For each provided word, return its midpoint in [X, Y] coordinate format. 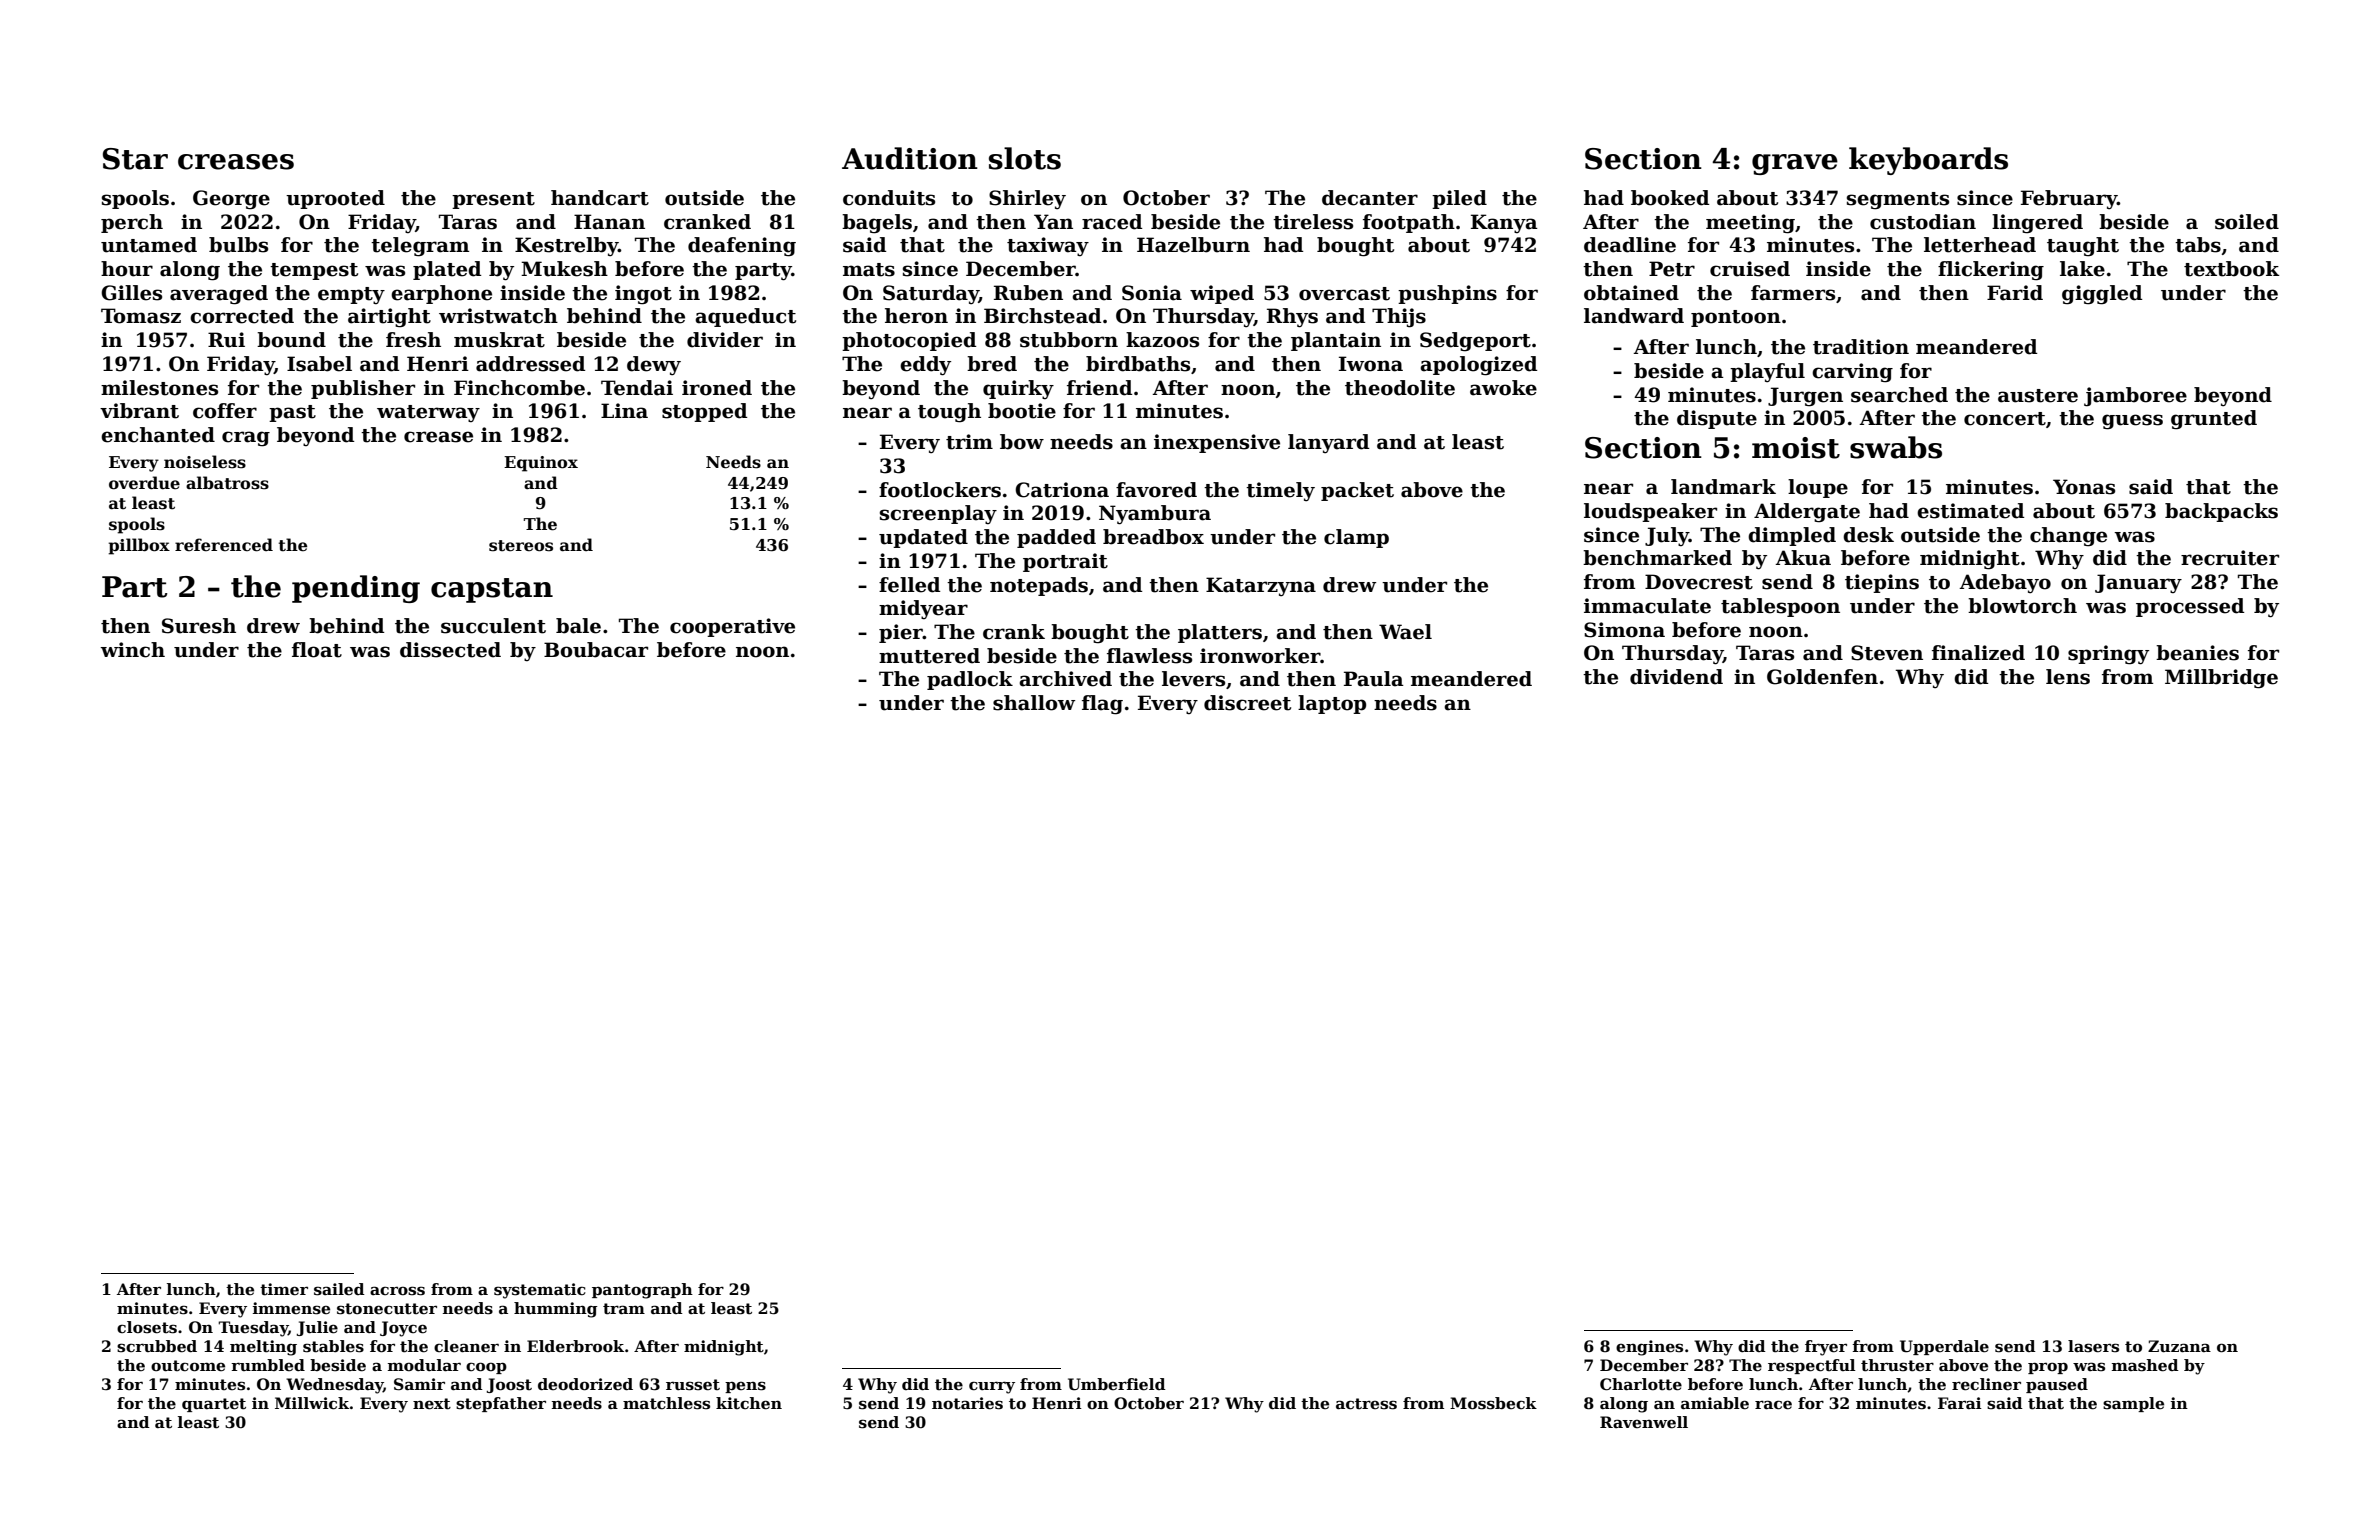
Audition [910, 158]
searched [1899, 395]
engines [1649, 1348]
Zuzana [2179, 1346]
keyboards [1928, 161]
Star [135, 159]
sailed [339, 1289]
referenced [224, 545]
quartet [214, 1405]
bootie [1022, 411]
